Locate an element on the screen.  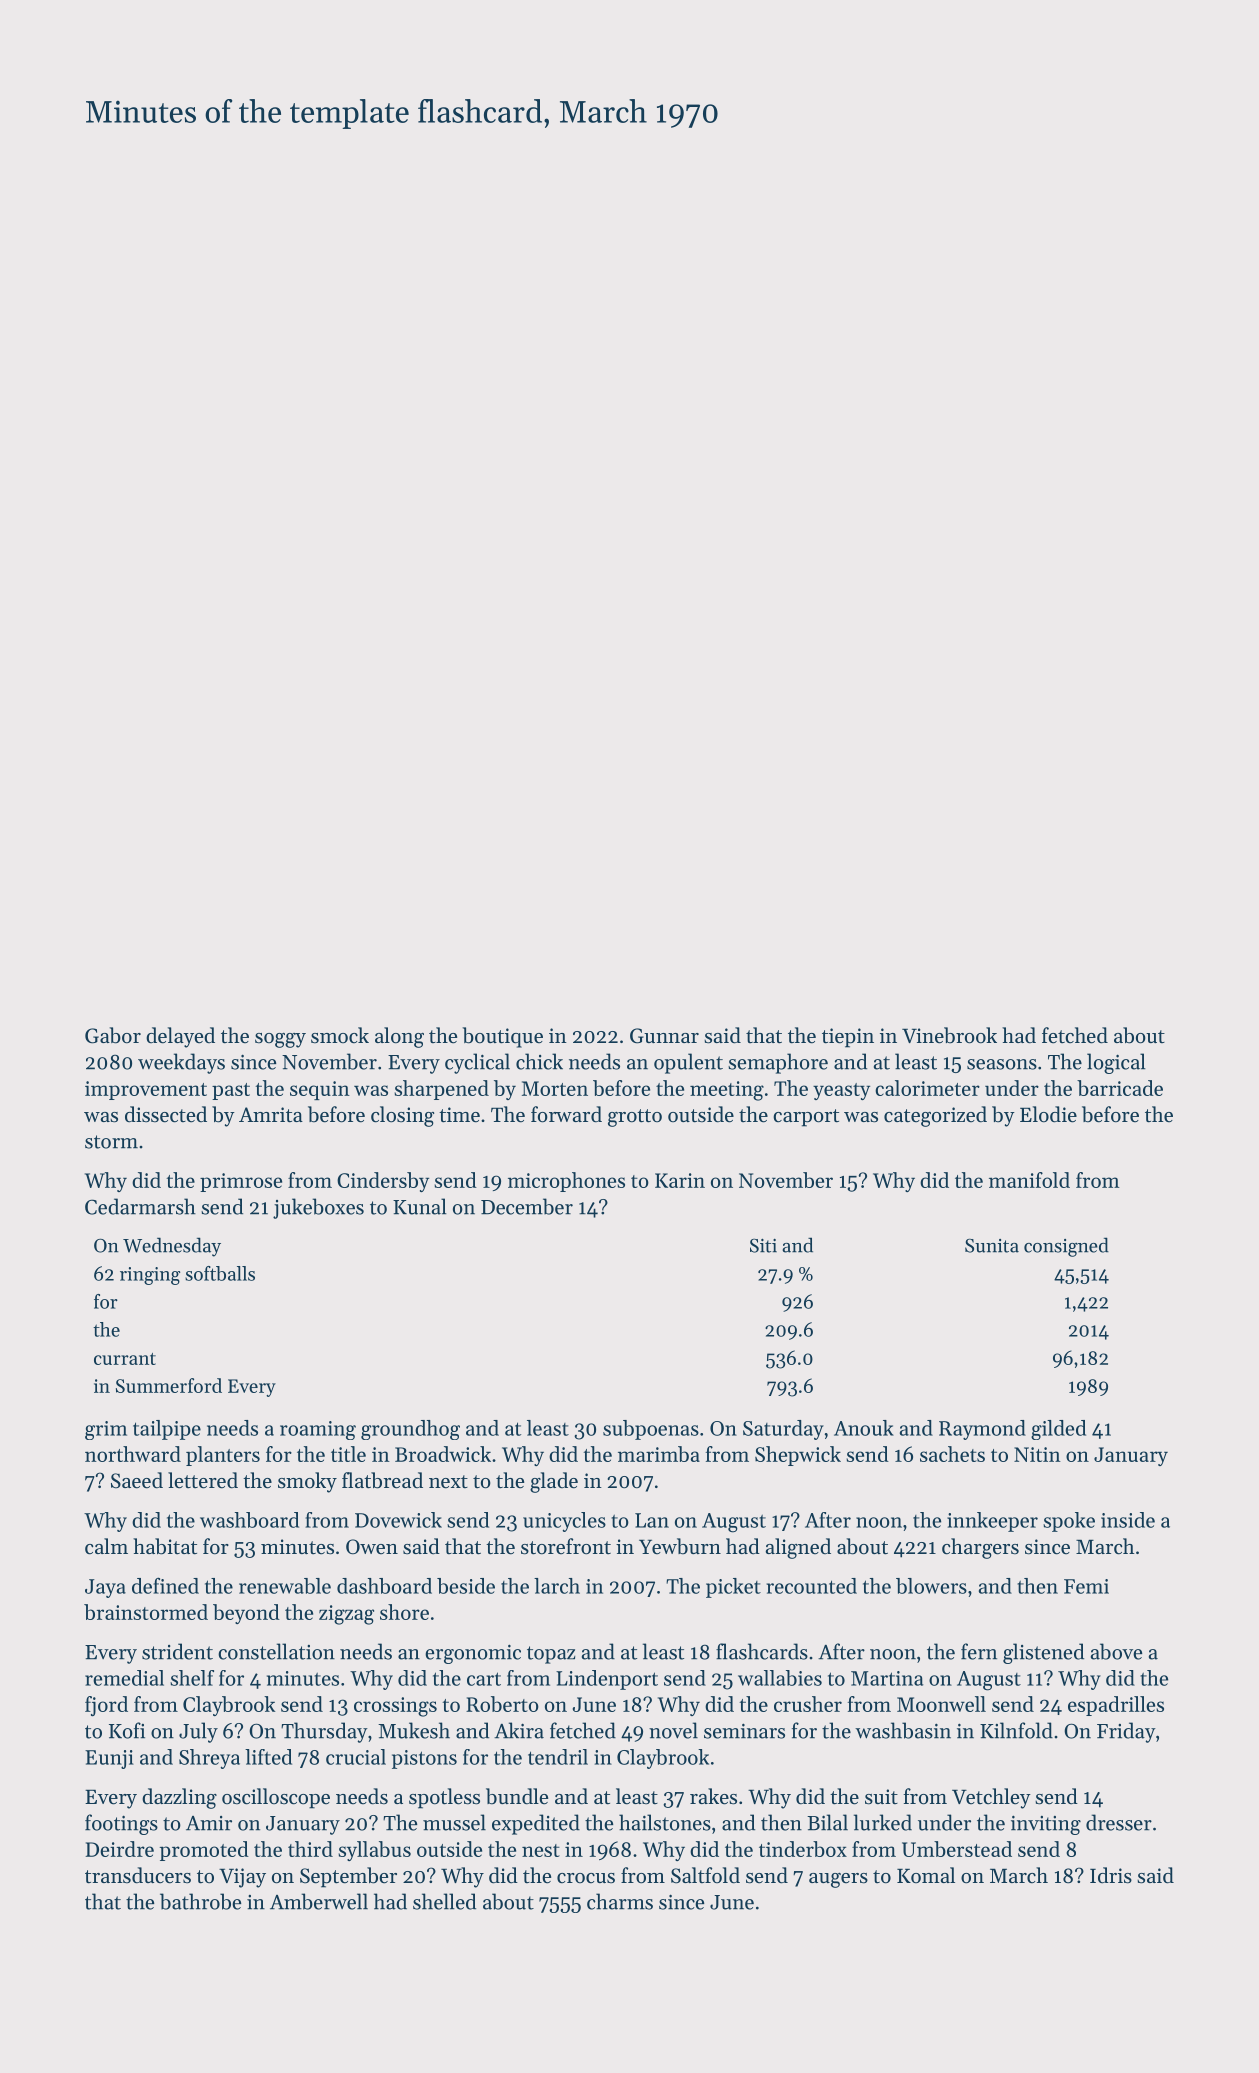
defined is located at coordinates (165, 1585).
